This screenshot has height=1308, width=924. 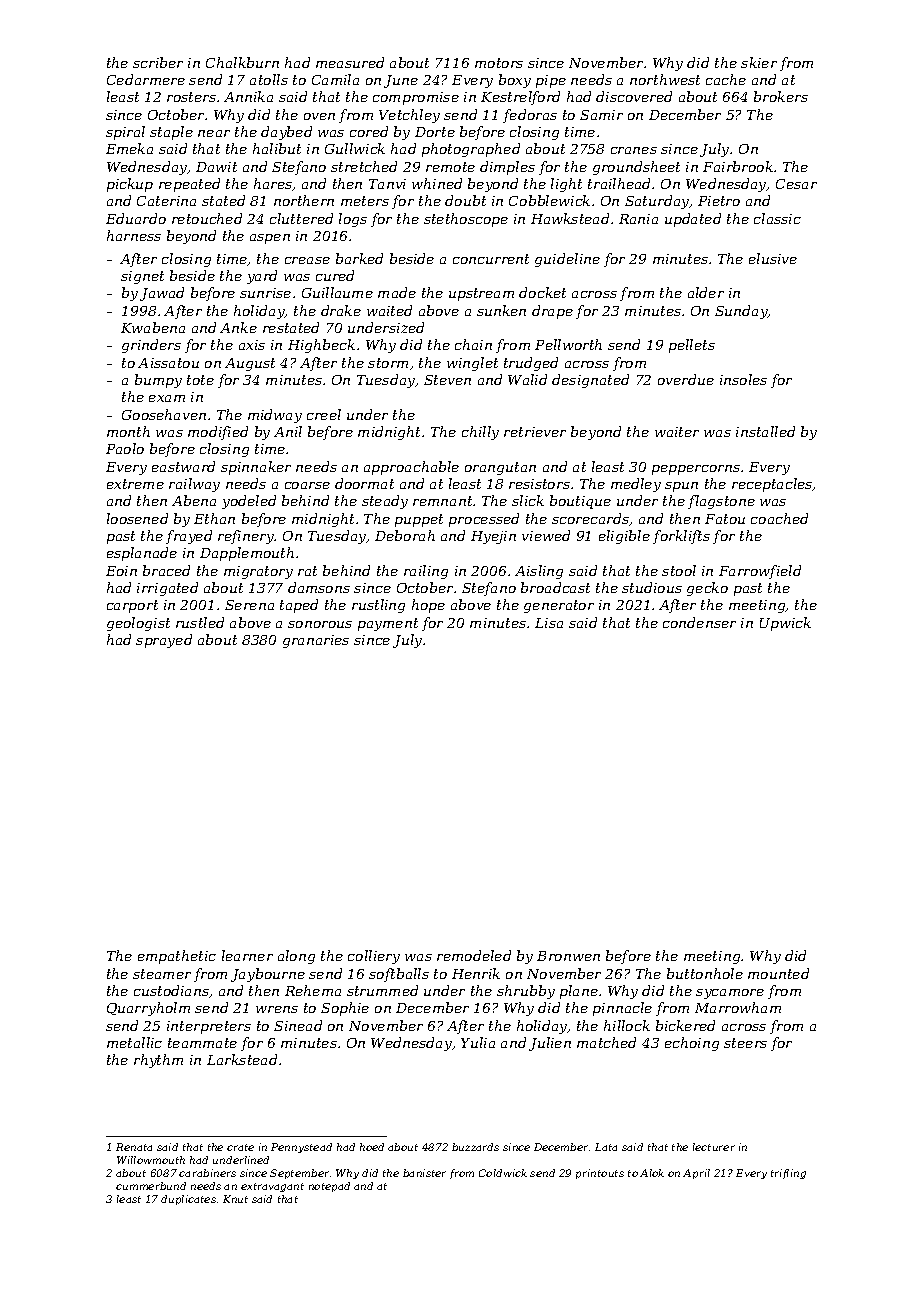 I want to click on lecturer, so click(x=714, y=1147).
